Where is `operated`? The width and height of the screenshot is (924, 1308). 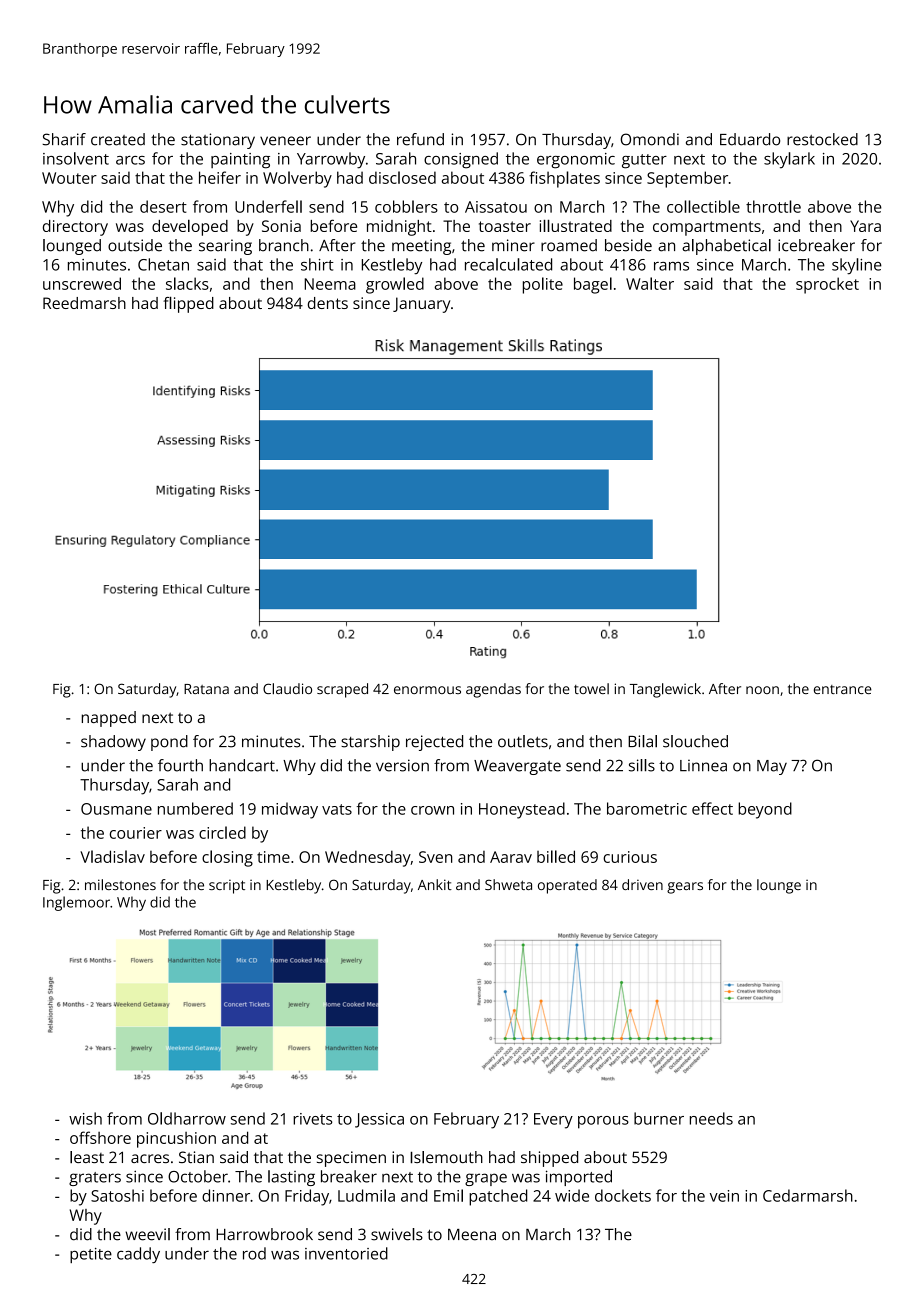
operated is located at coordinates (567, 886).
